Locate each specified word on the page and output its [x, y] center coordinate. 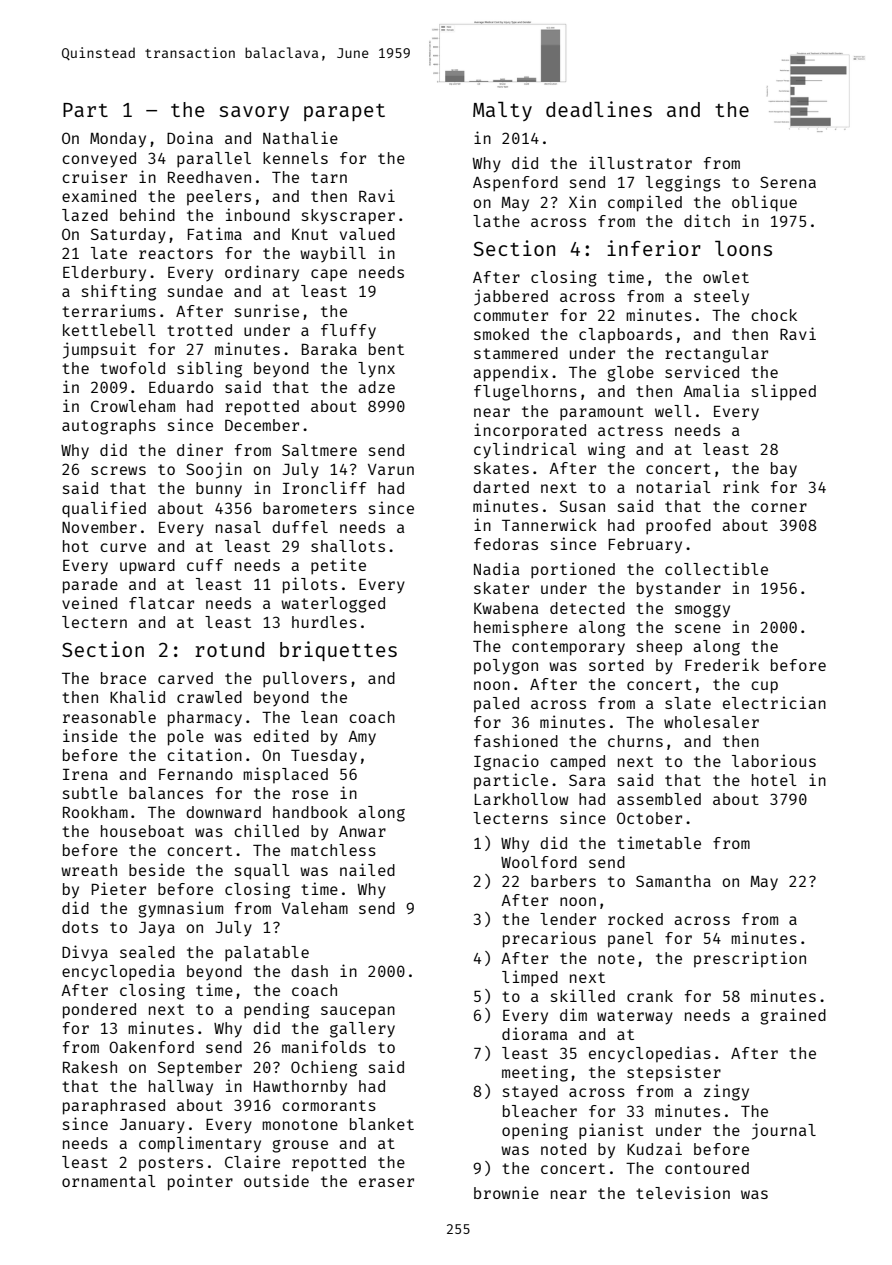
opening [535, 1131]
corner [779, 507]
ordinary [262, 273]
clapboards [625, 336]
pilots [310, 585]
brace [123, 678]
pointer [200, 1182]
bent [386, 349]
